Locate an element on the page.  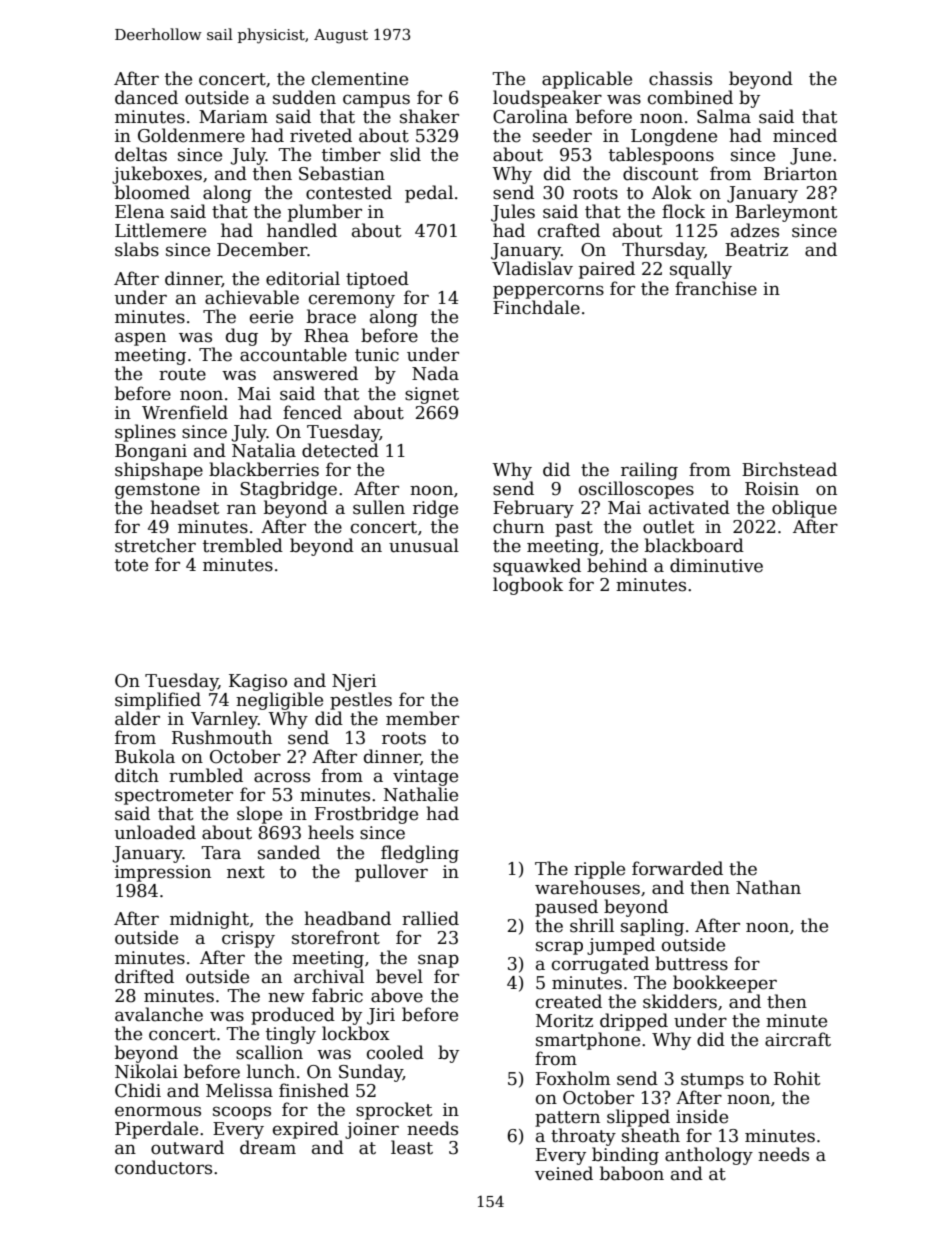
diminutive is located at coordinates (716, 565).
